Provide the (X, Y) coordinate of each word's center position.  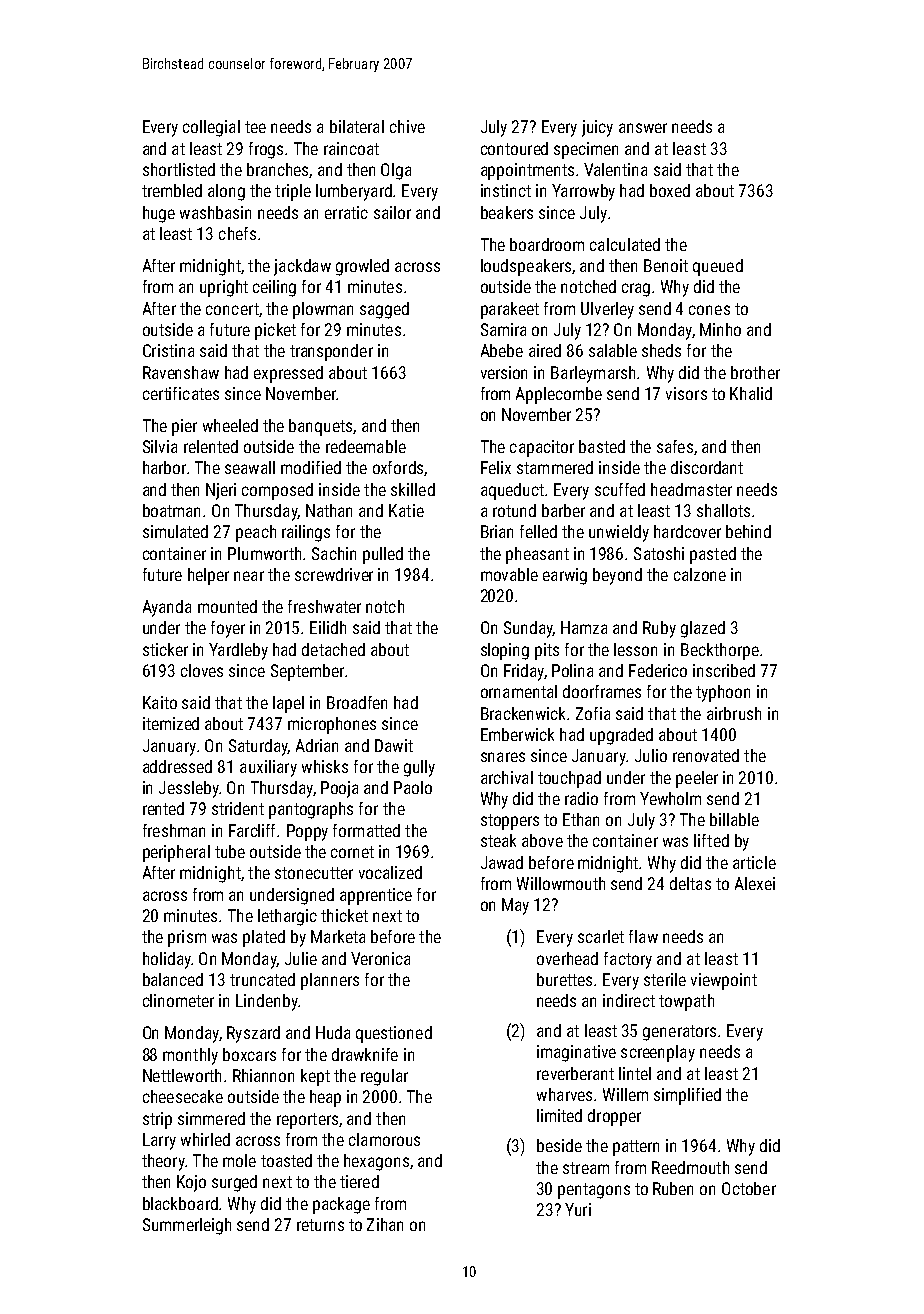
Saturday (258, 747)
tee (255, 127)
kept (315, 1077)
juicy (597, 128)
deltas (690, 883)
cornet (352, 852)
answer (643, 128)
